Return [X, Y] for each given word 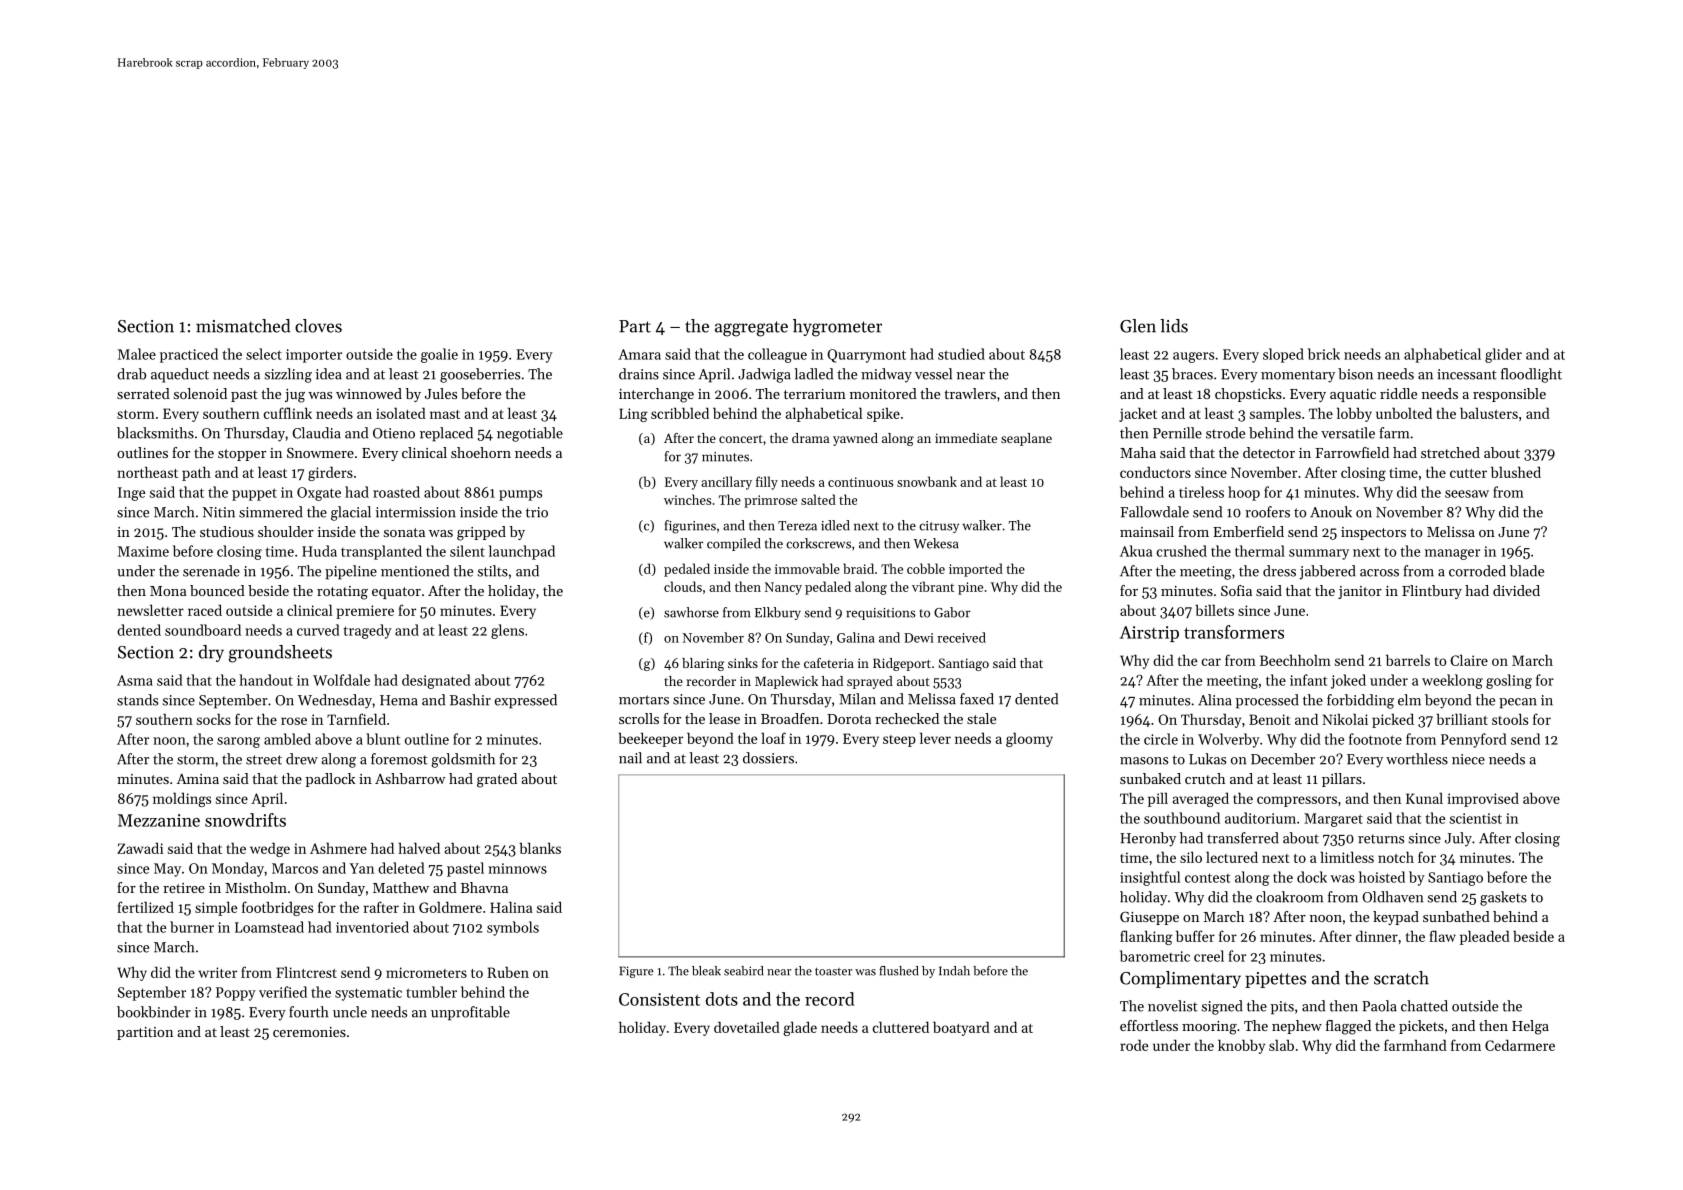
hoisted [1382, 877]
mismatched [243, 326]
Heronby [1148, 839]
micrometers [426, 972]
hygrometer [837, 328]
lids [1174, 326]
